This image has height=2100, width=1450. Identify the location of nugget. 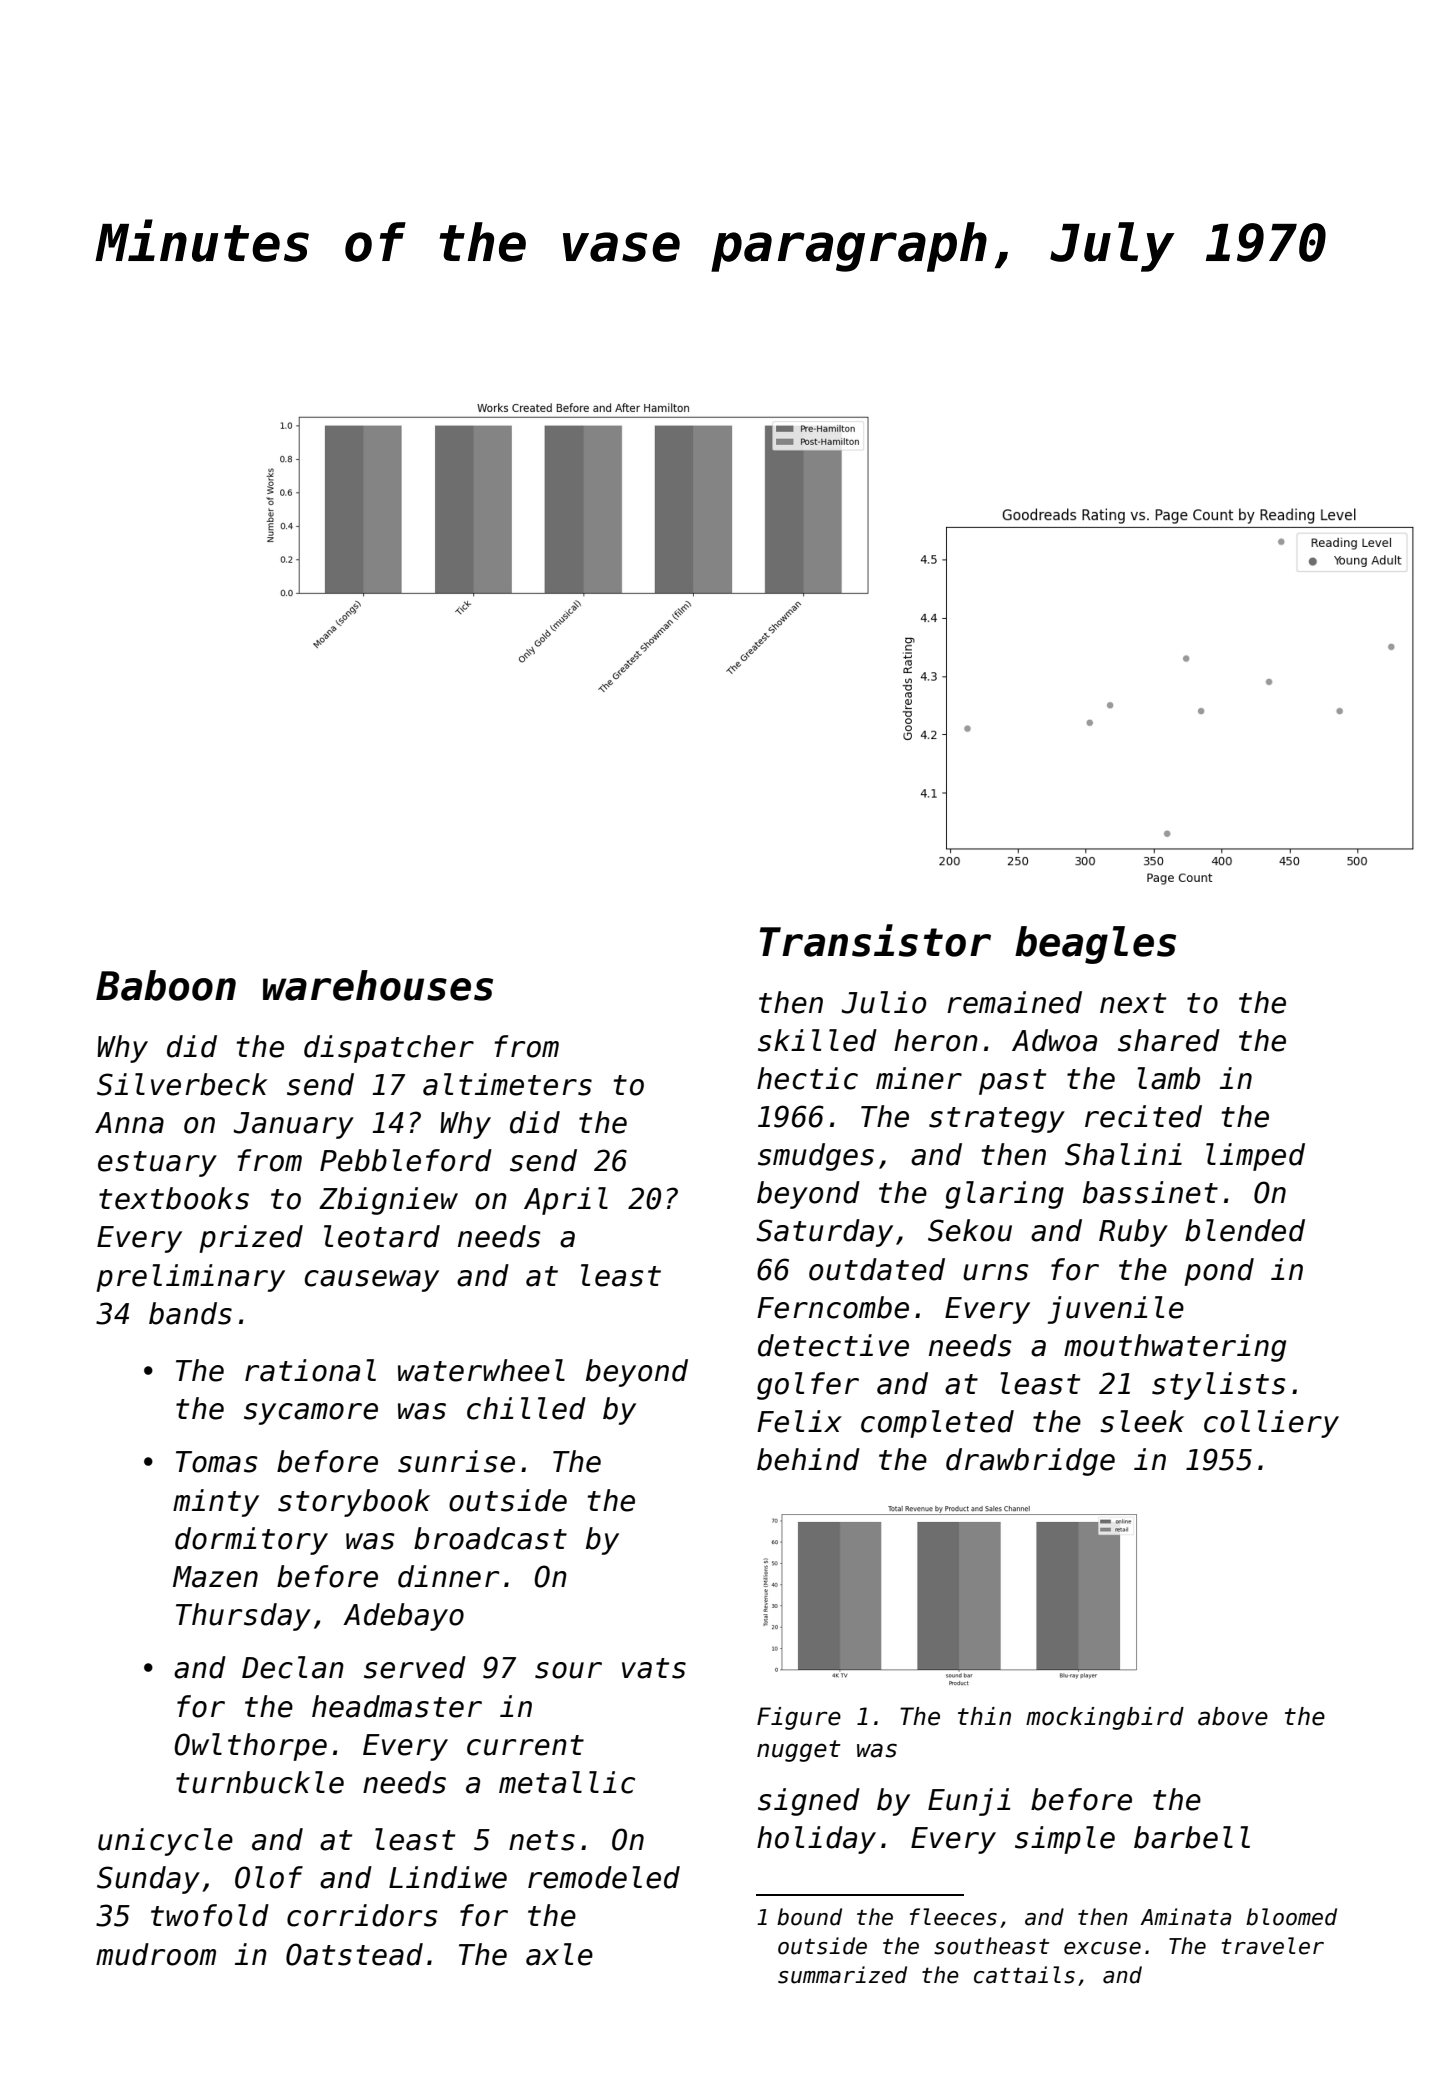
(799, 1751).
